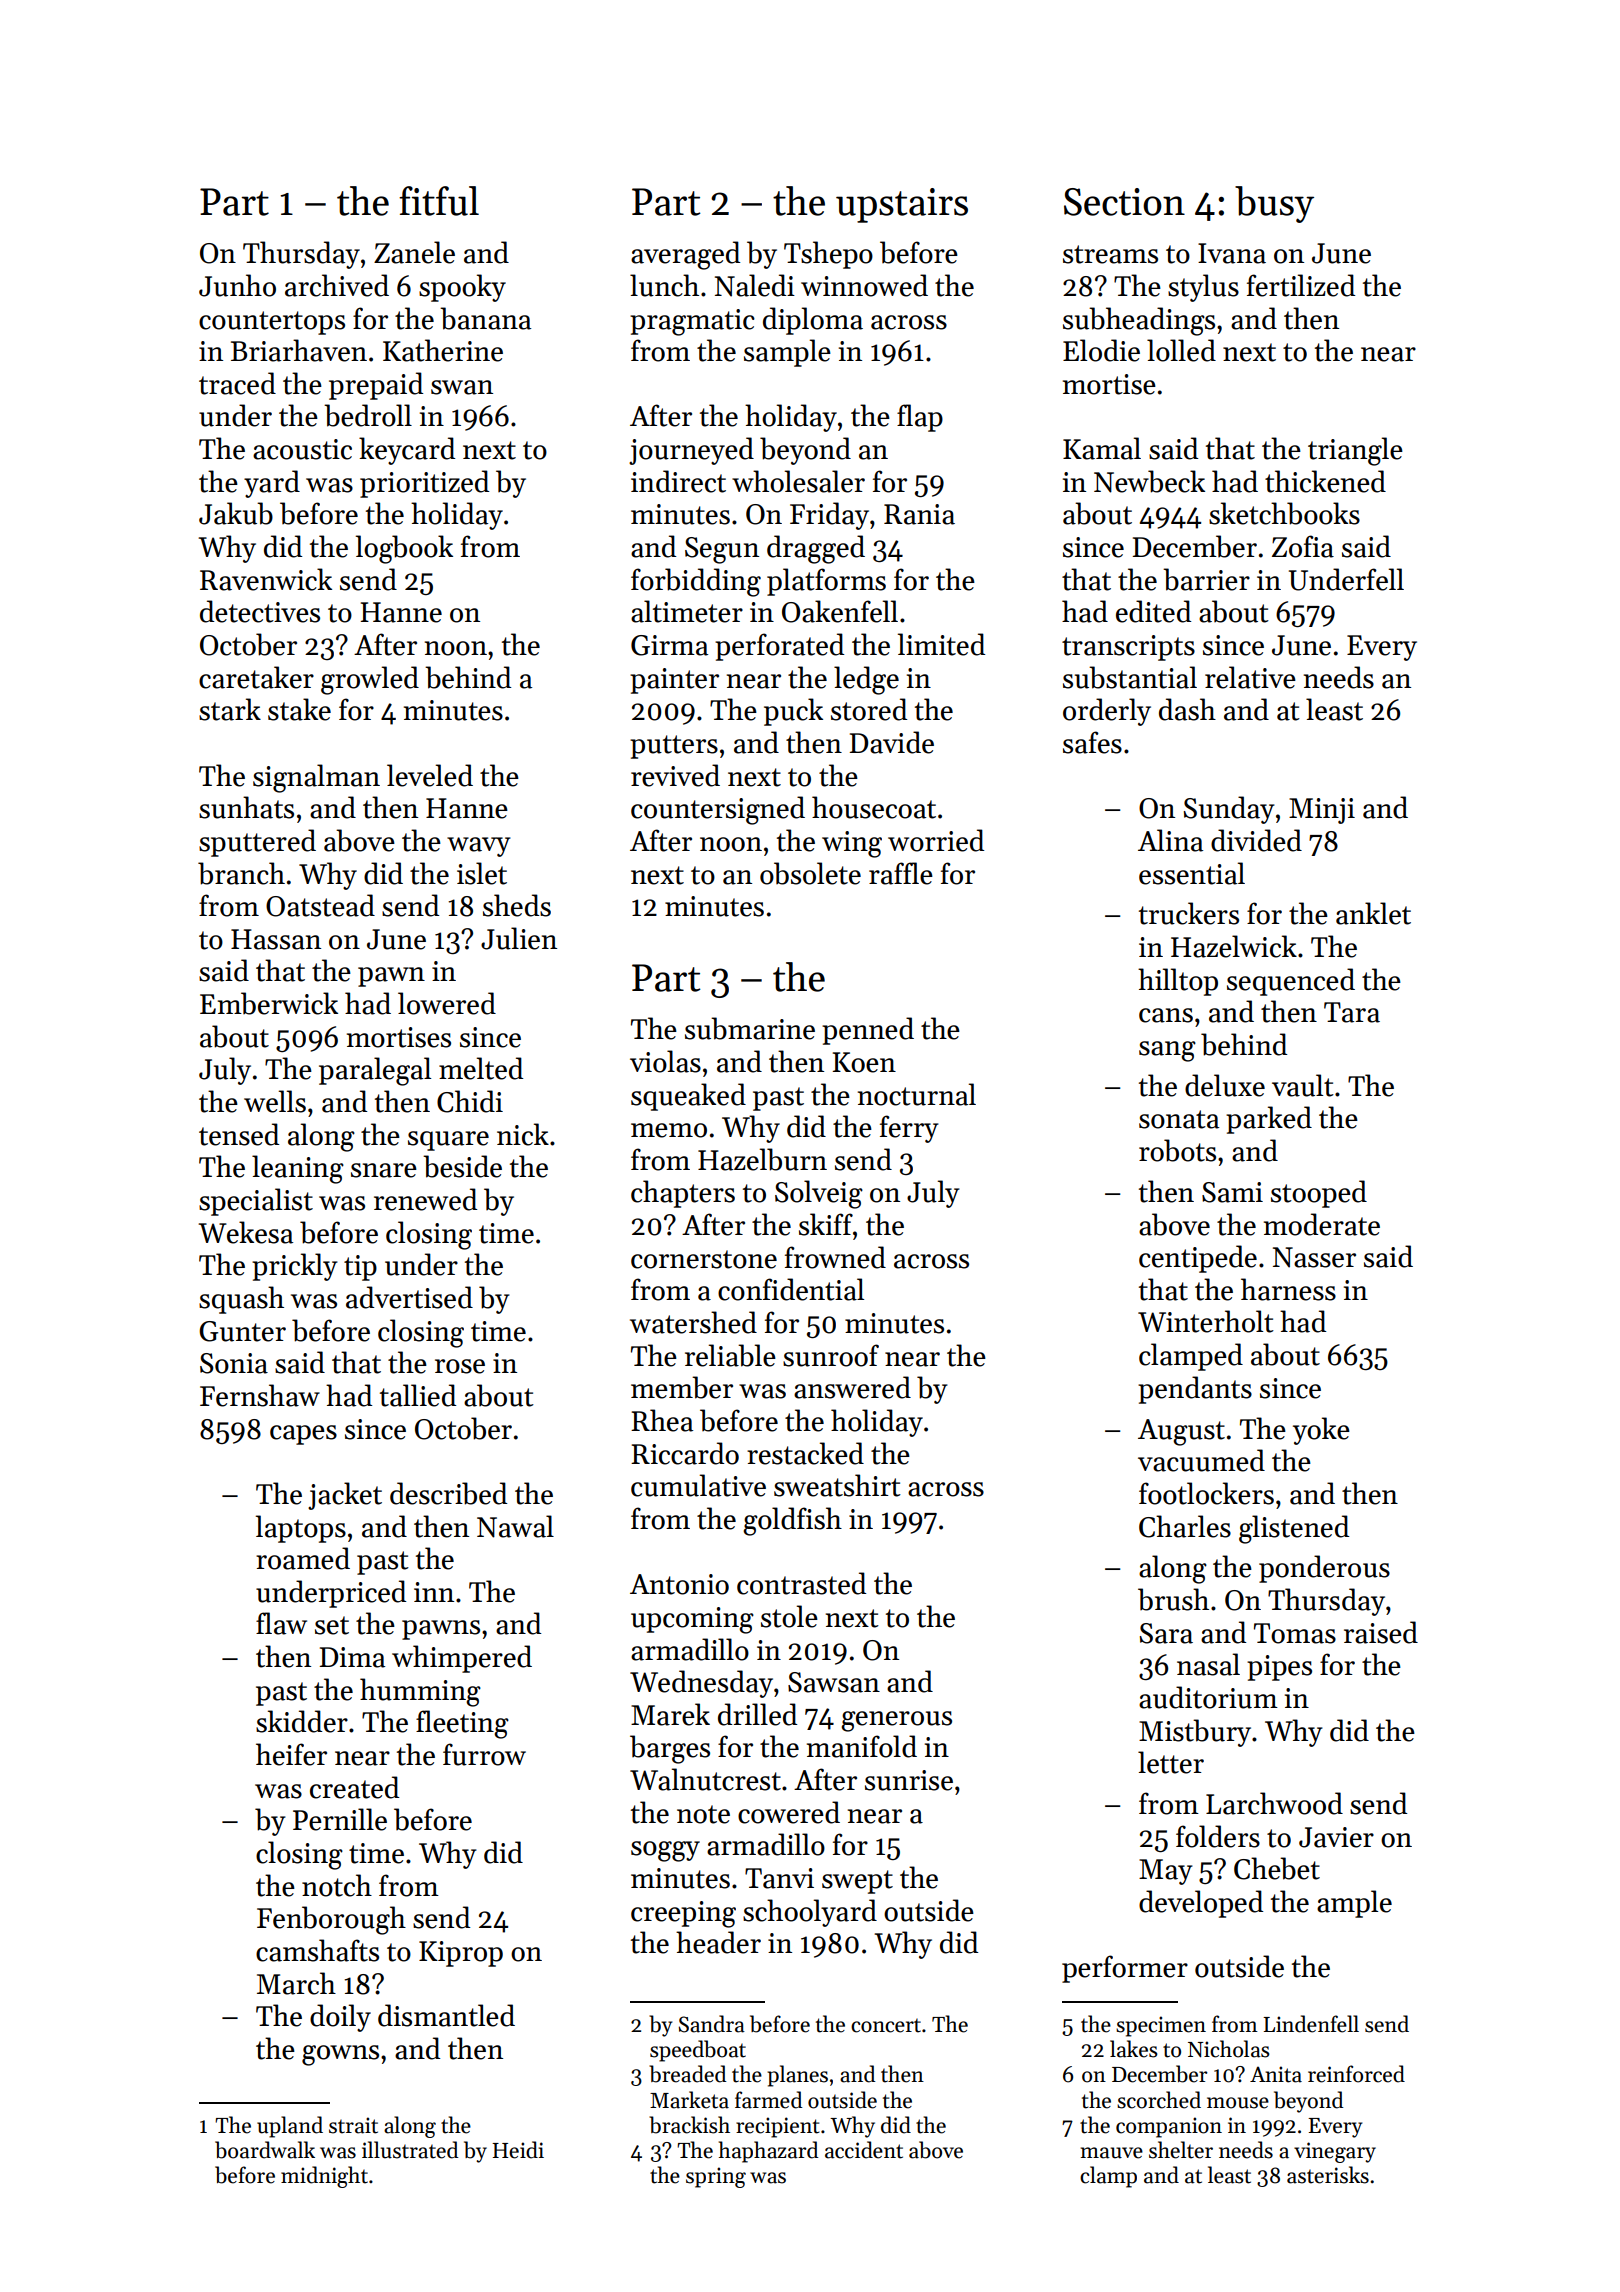  I want to click on concert, so click(886, 2026).
